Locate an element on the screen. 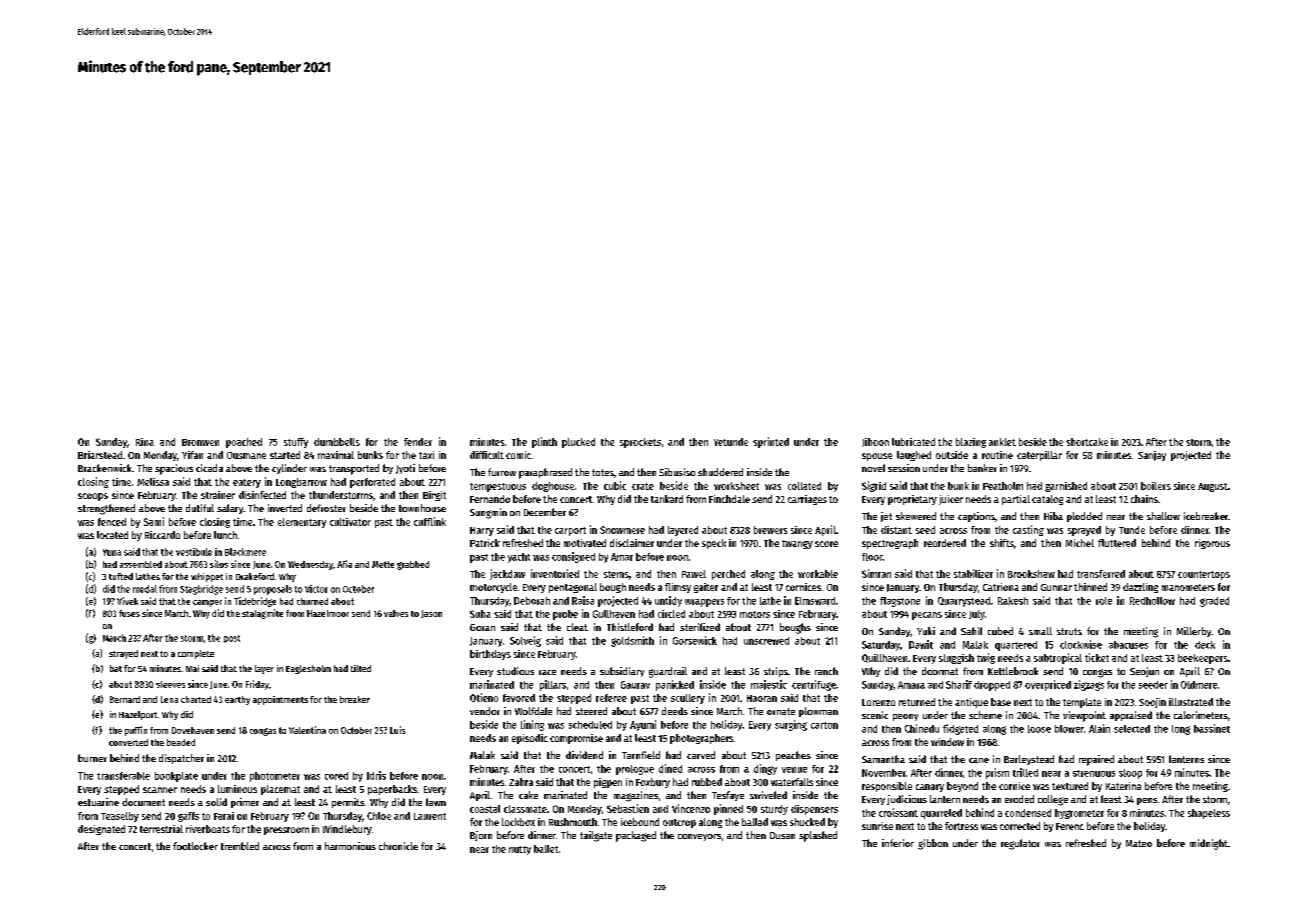  Jyoti is located at coordinates (405, 469).
